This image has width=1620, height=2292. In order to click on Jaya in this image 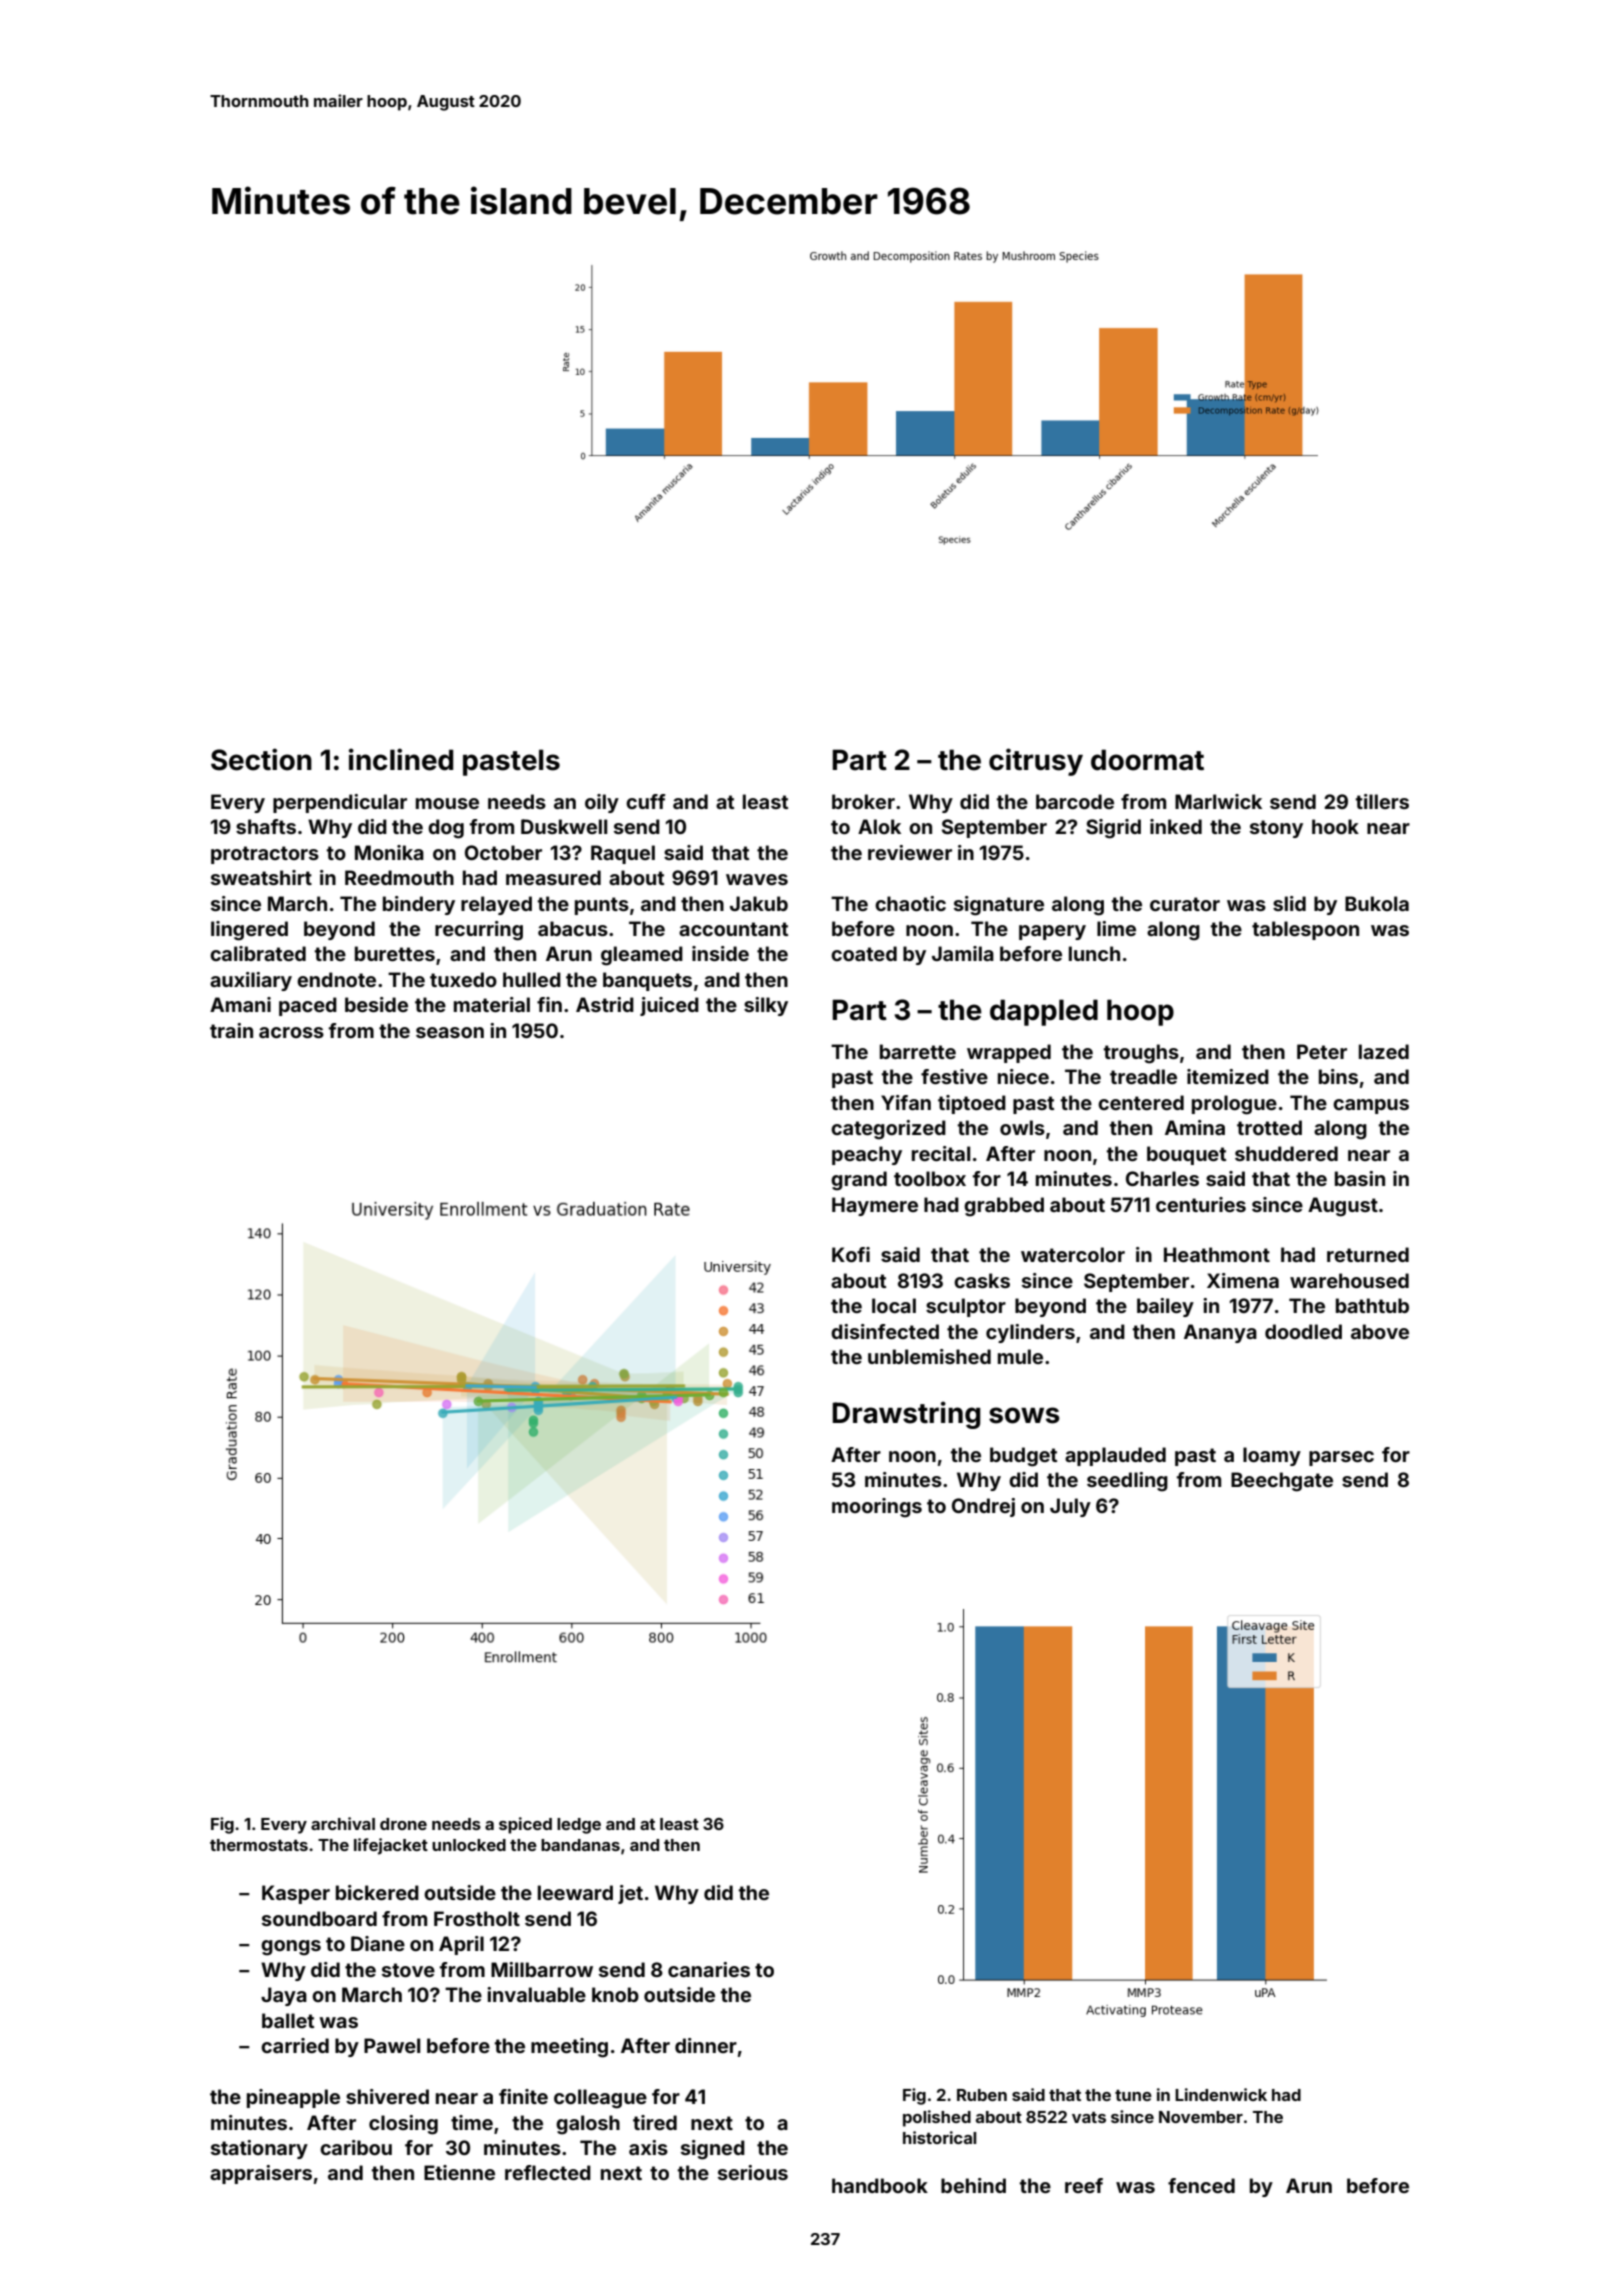, I will do `click(284, 1996)`.
